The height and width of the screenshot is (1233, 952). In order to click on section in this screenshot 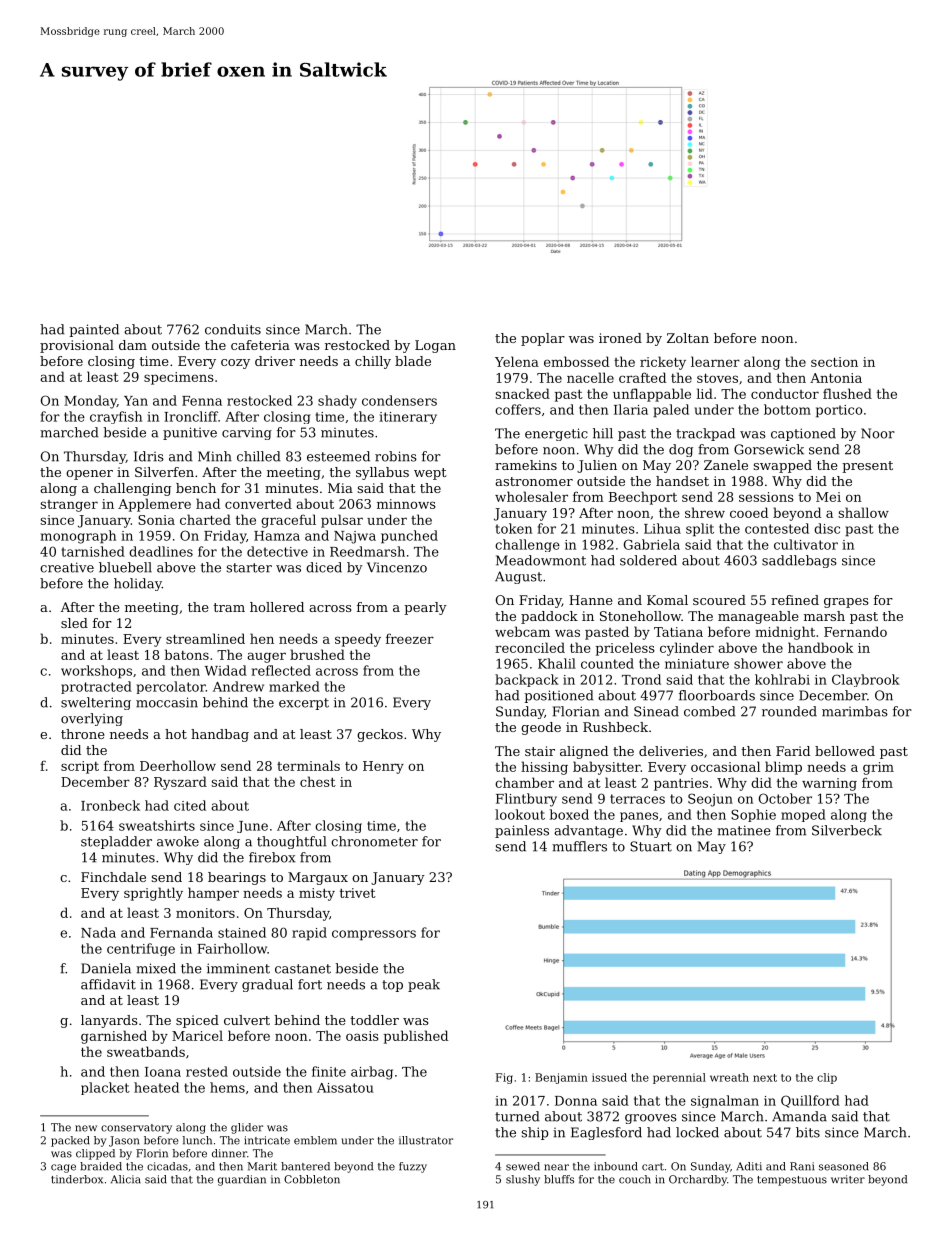, I will do `click(834, 362)`.
